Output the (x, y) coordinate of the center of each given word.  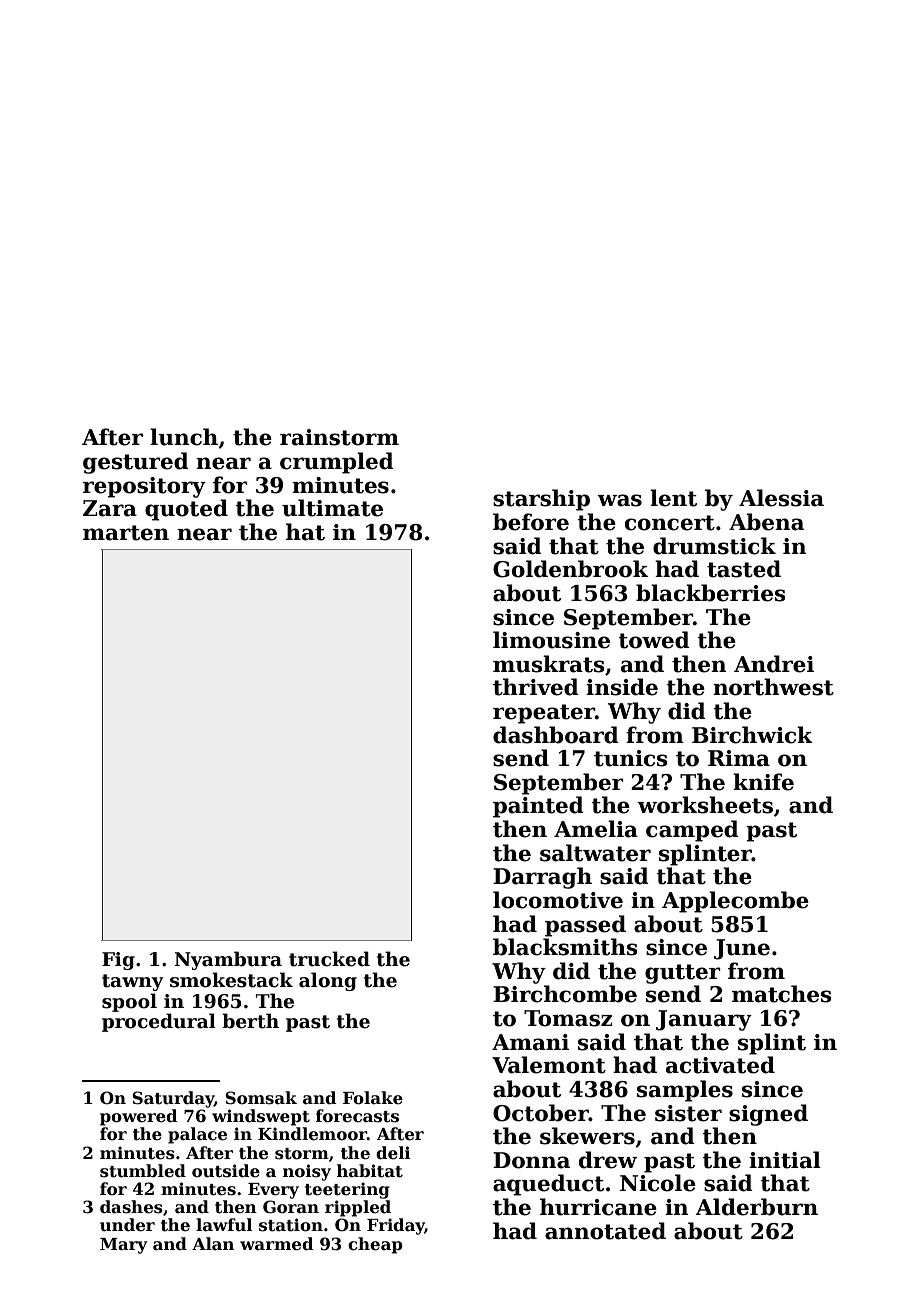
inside (622, 687)
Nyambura (228, 960)
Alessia (781, 498)
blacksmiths (565, 947)
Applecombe (735, 902)
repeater (544, 714)
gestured (136, 463)
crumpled (337, 463)
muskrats (549, 664)
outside (226, 1171)
